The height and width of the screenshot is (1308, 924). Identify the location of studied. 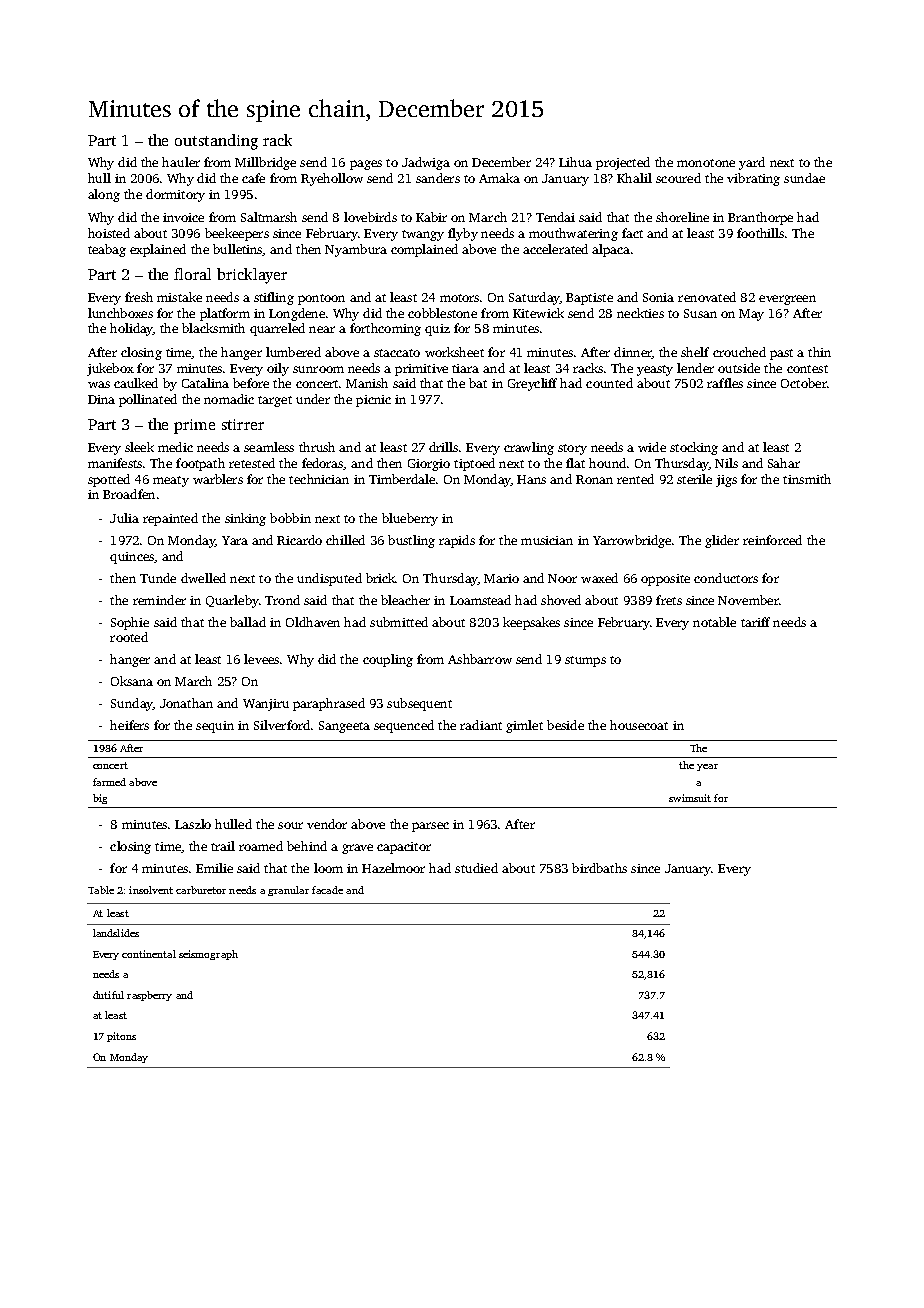
(476, 868).
